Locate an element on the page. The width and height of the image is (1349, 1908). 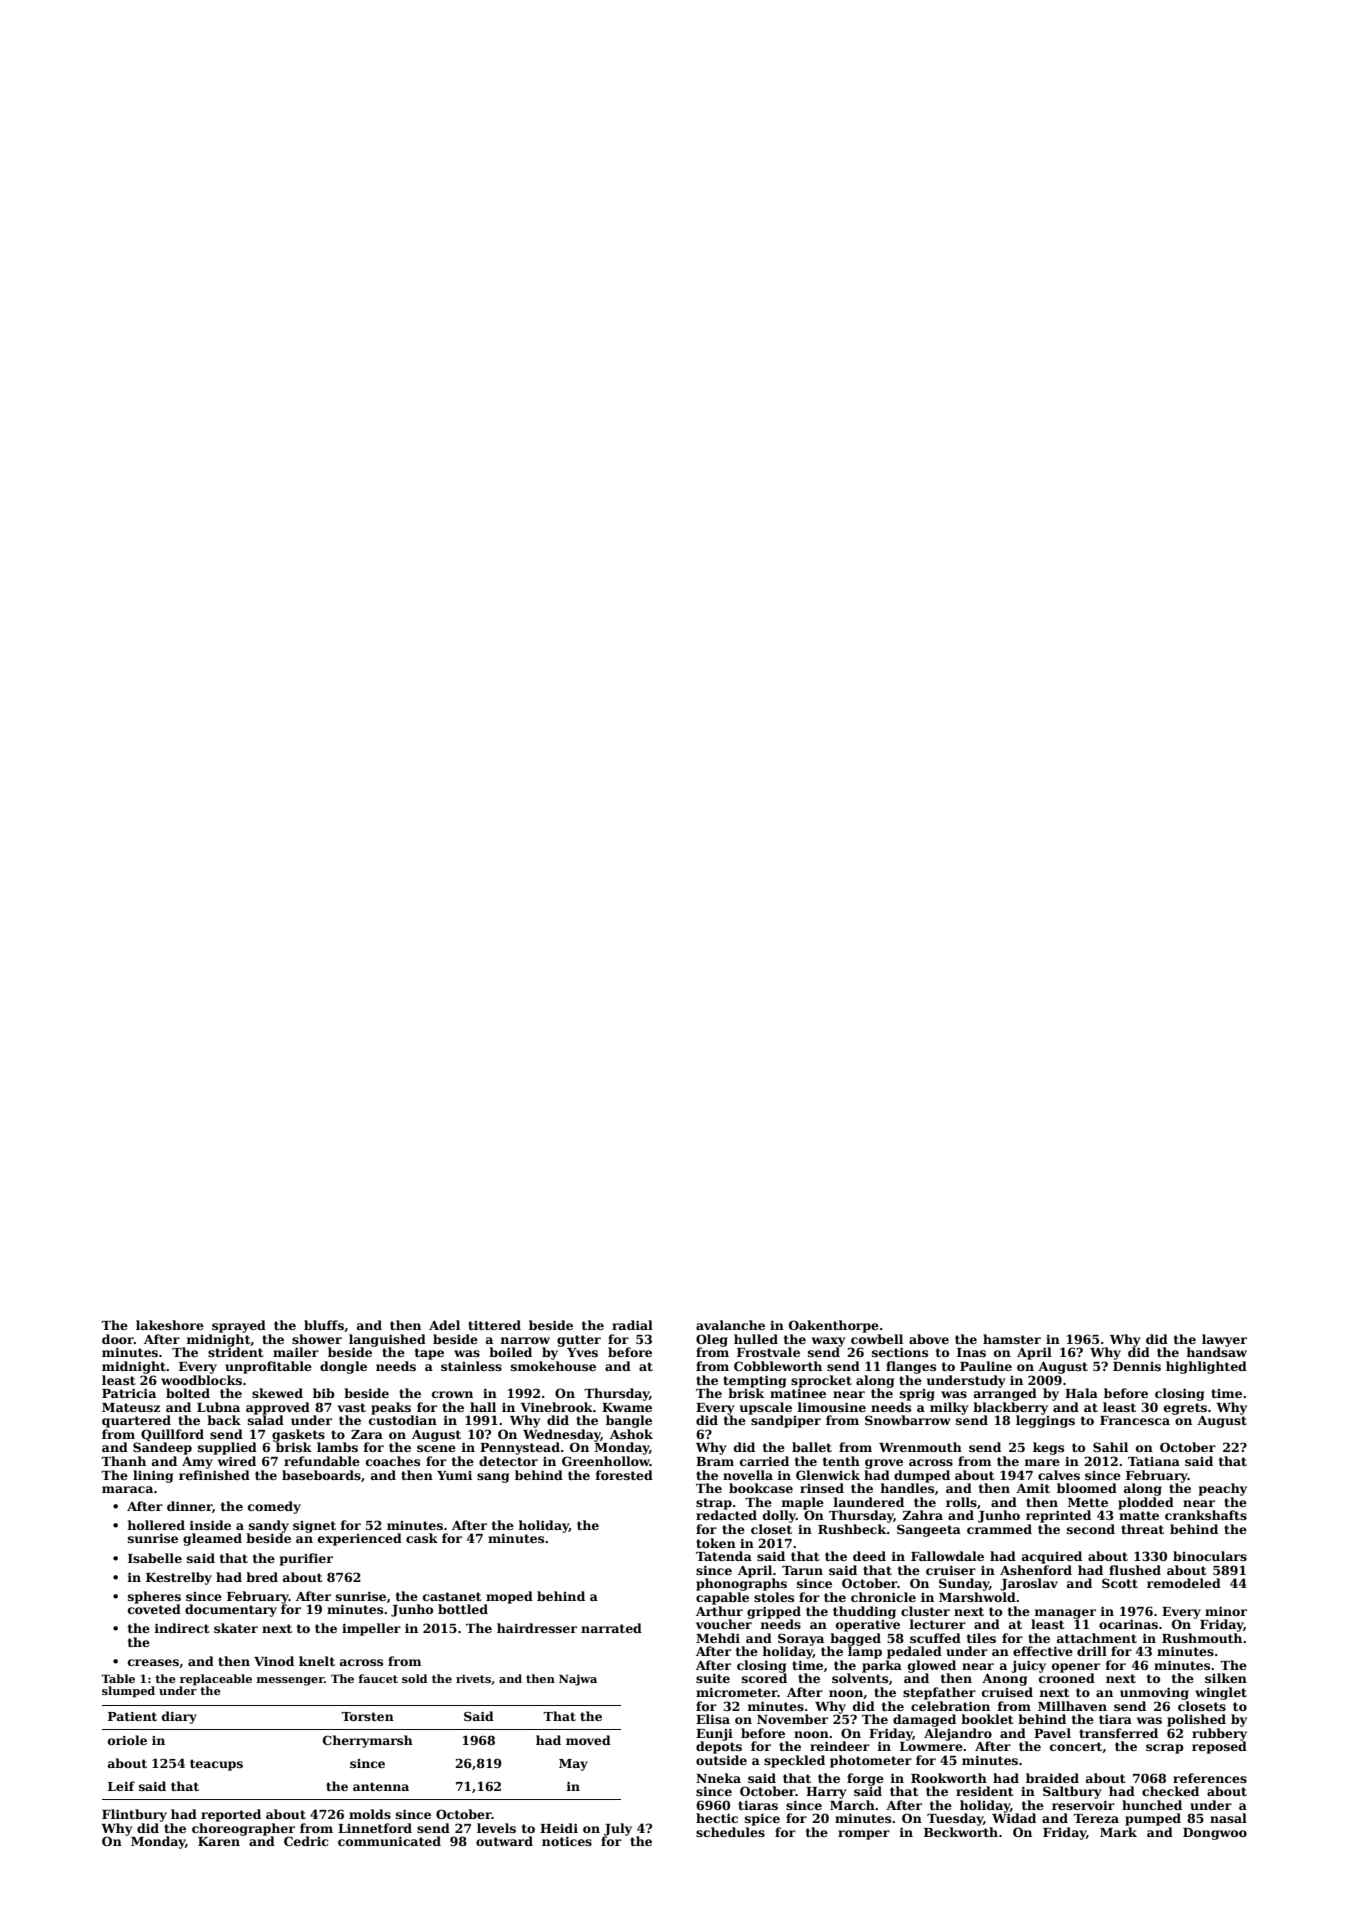
Beckworth is located at coordinates (961, 1832).
